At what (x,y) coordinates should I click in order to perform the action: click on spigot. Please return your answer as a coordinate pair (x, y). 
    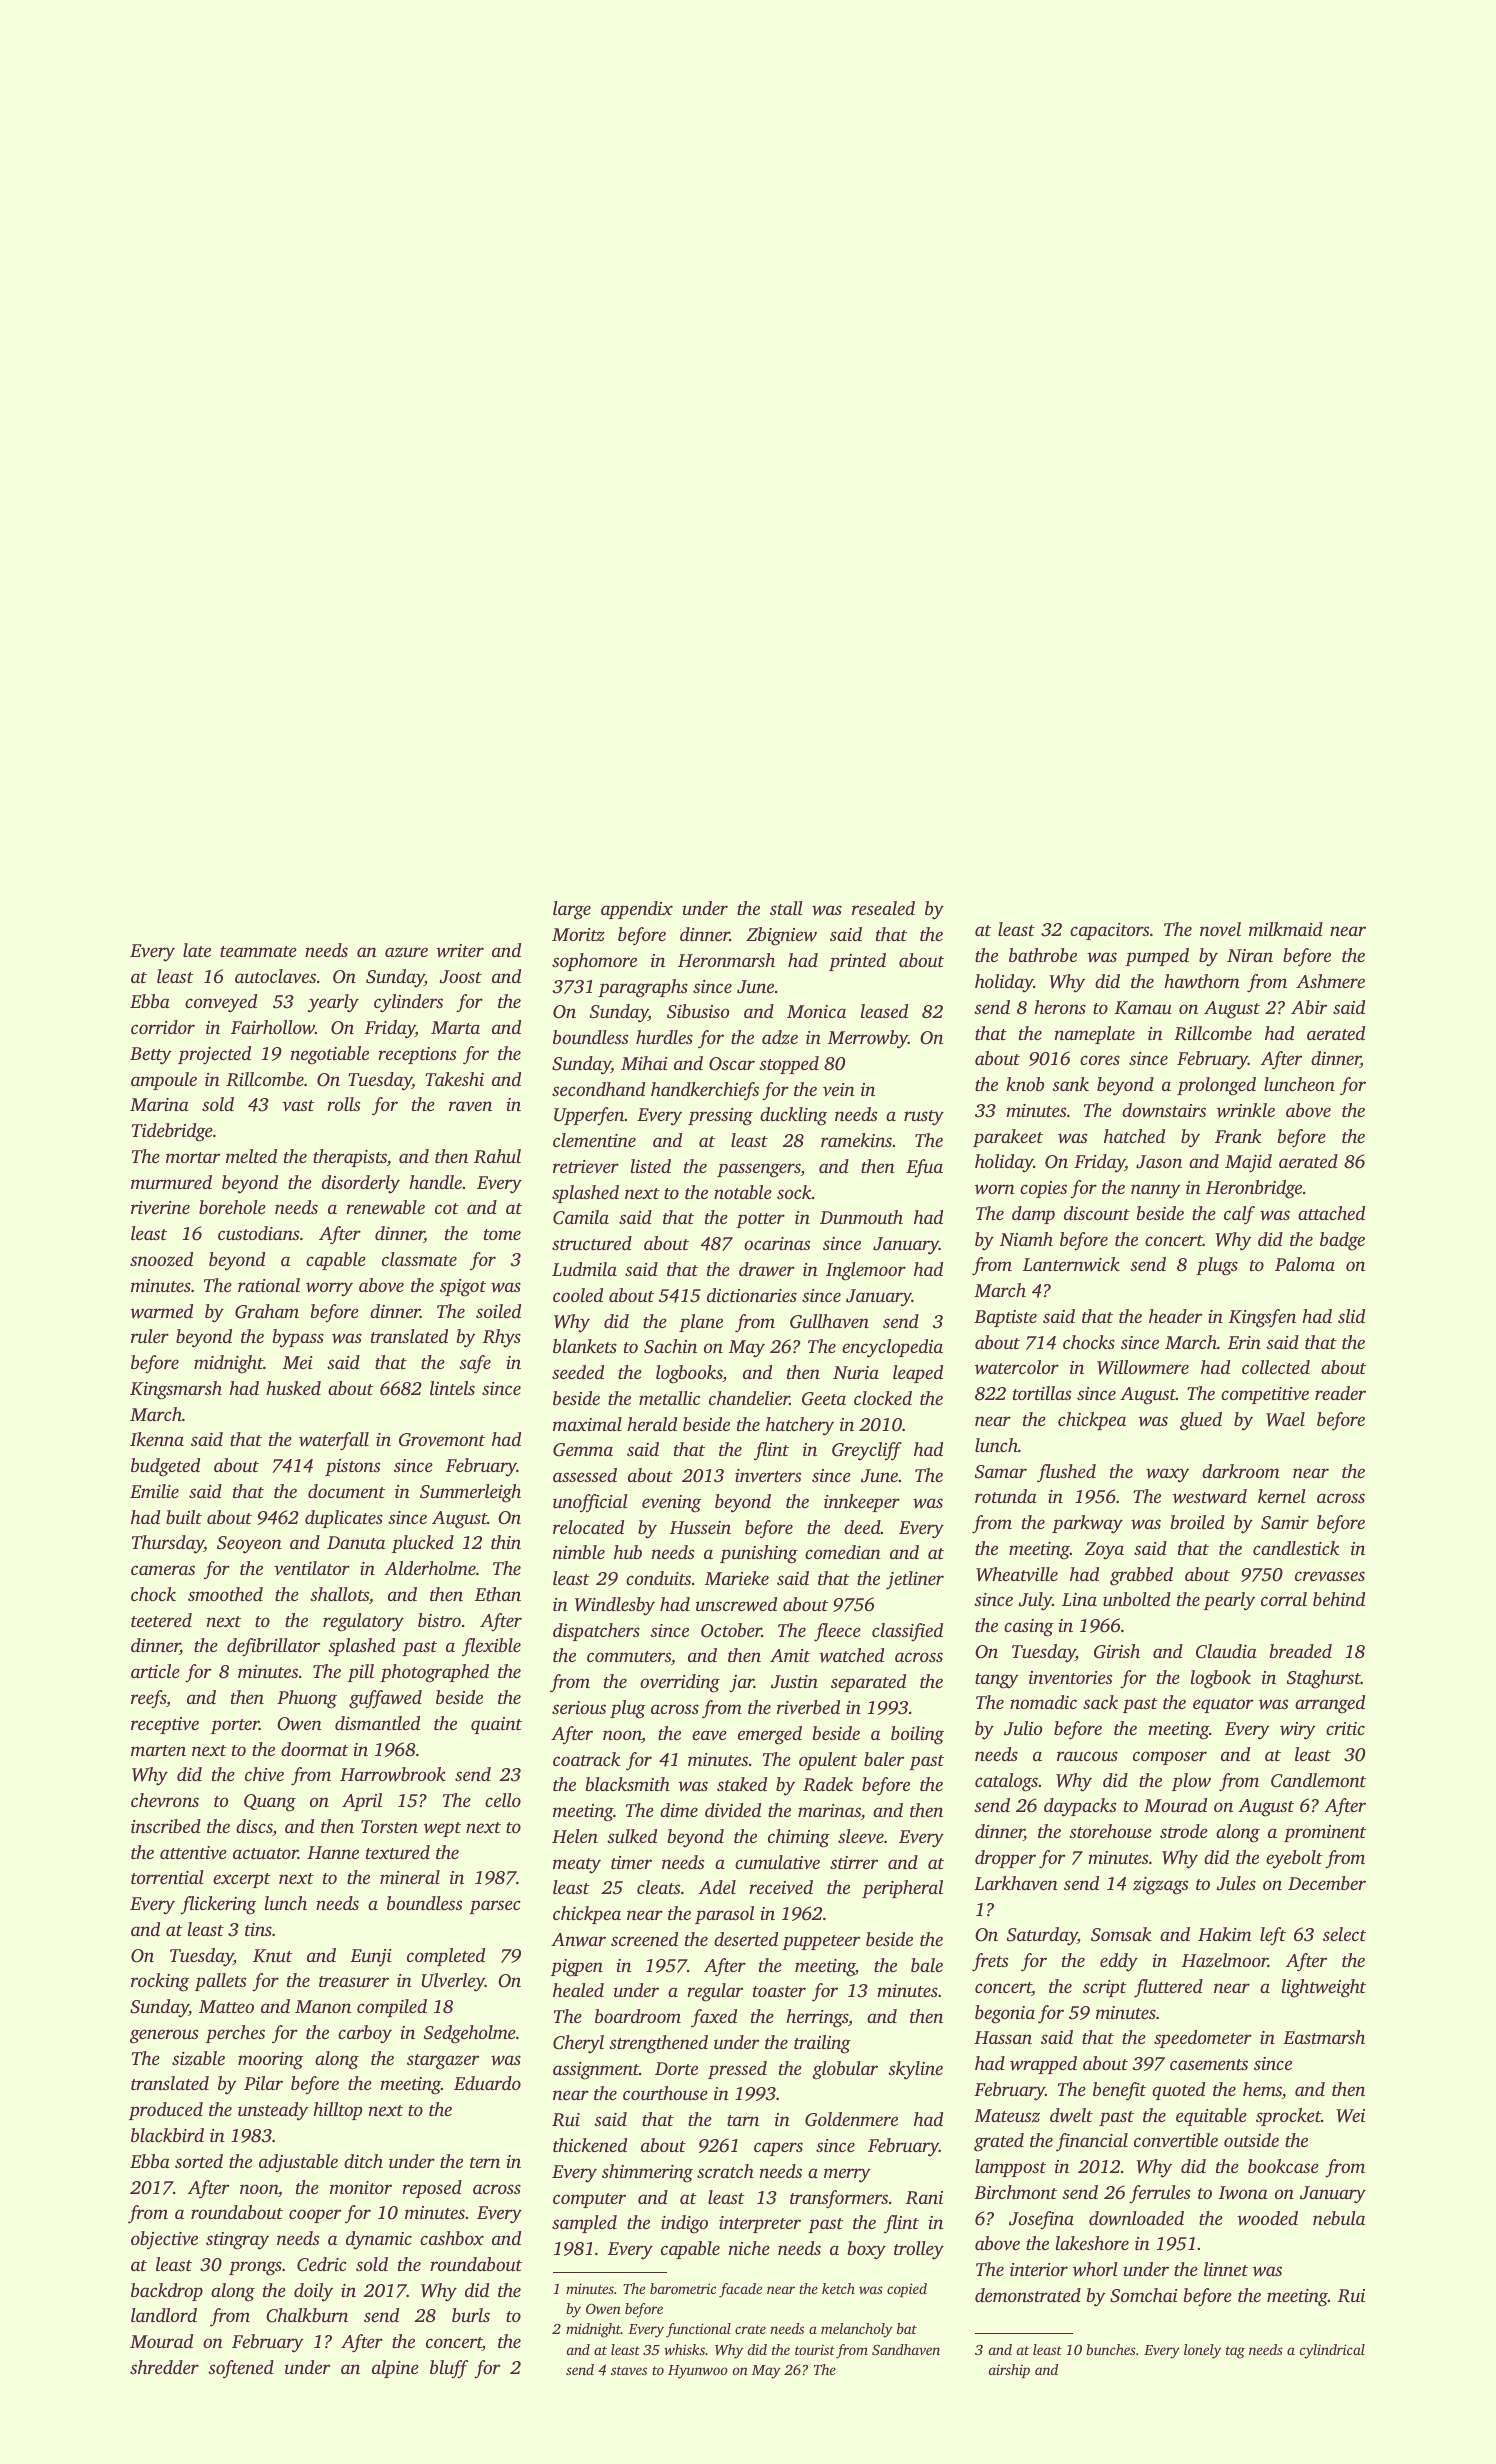
    Looking at the image, I should click on (463, 1288).
